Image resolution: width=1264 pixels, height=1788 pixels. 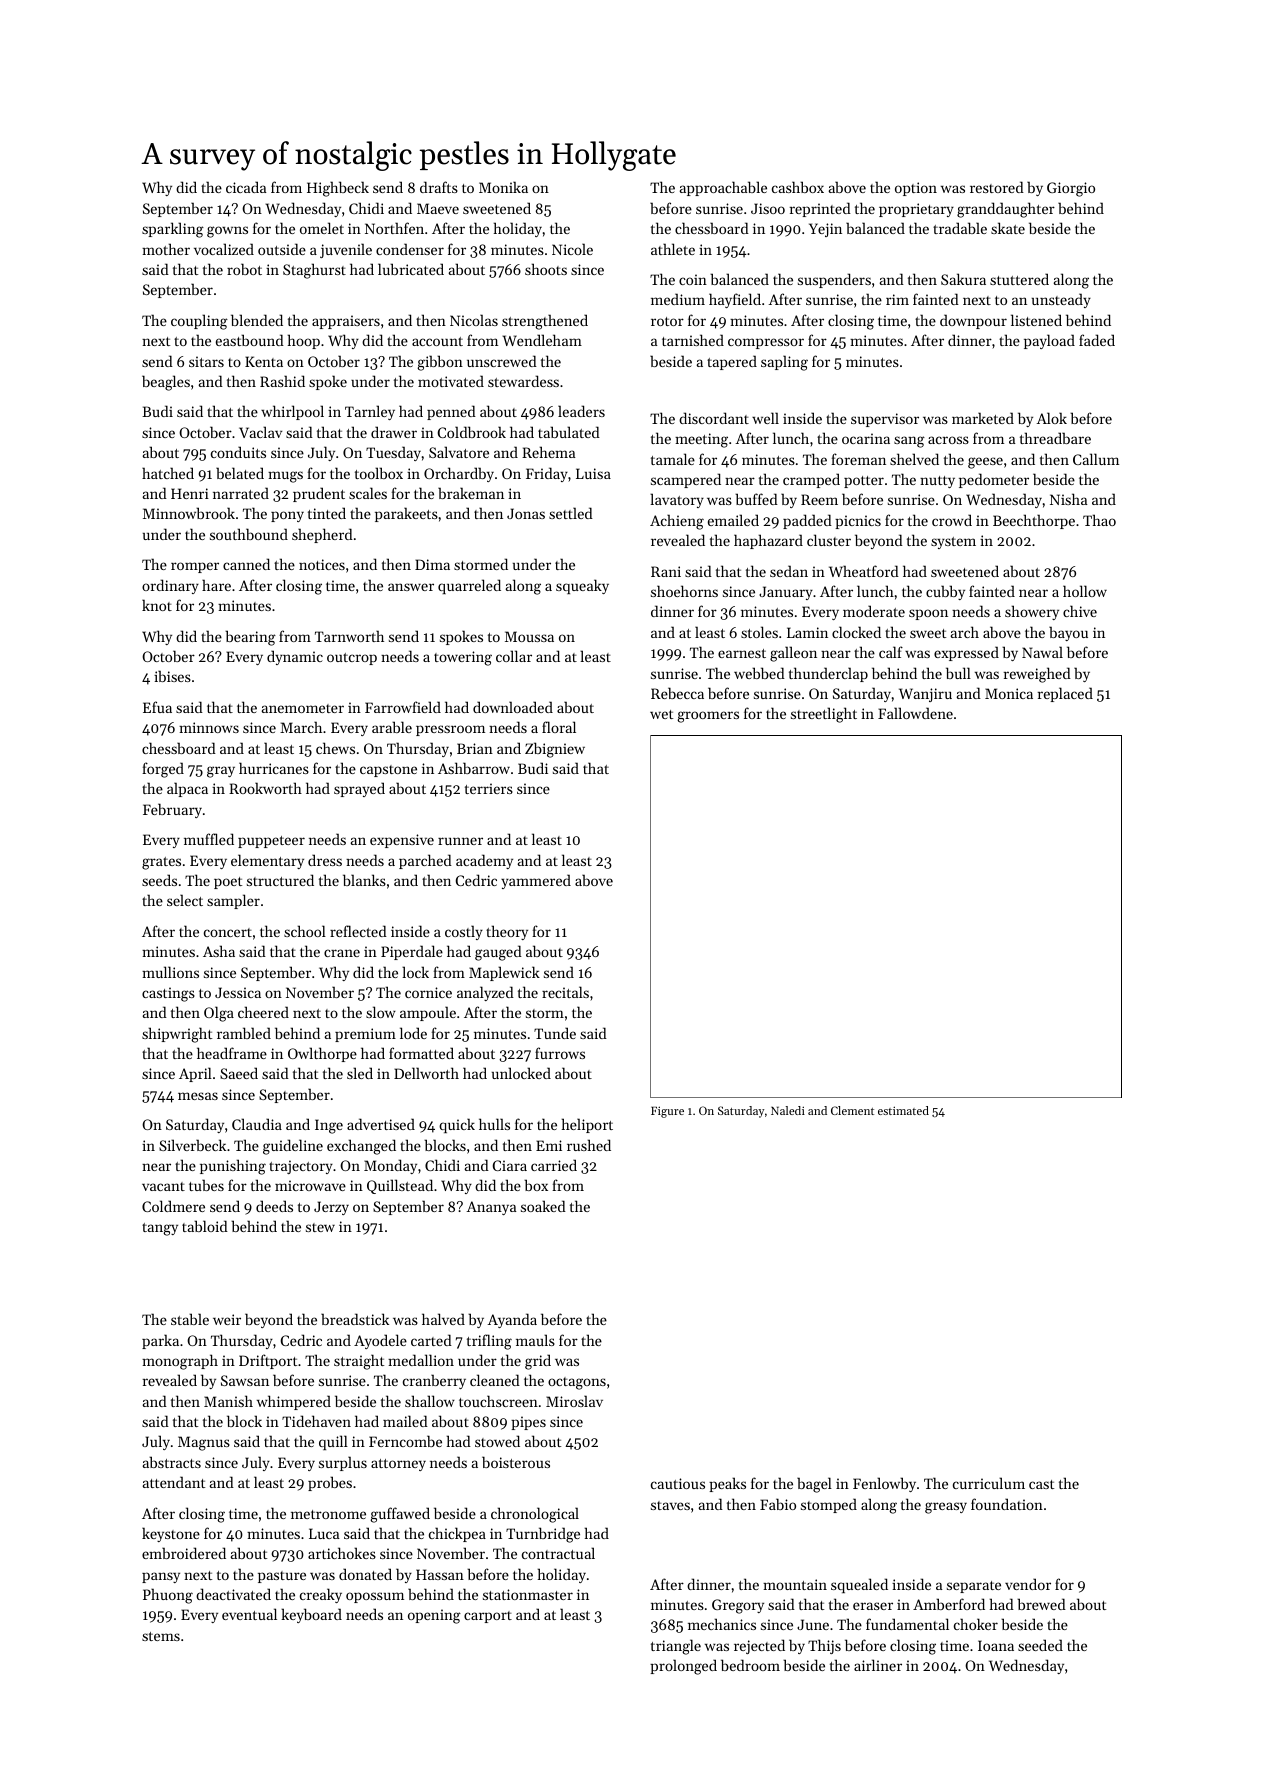 What do you see at coordinates (834, 280) in the page?
I see `suspenders` at bounding box center [834, 280].
